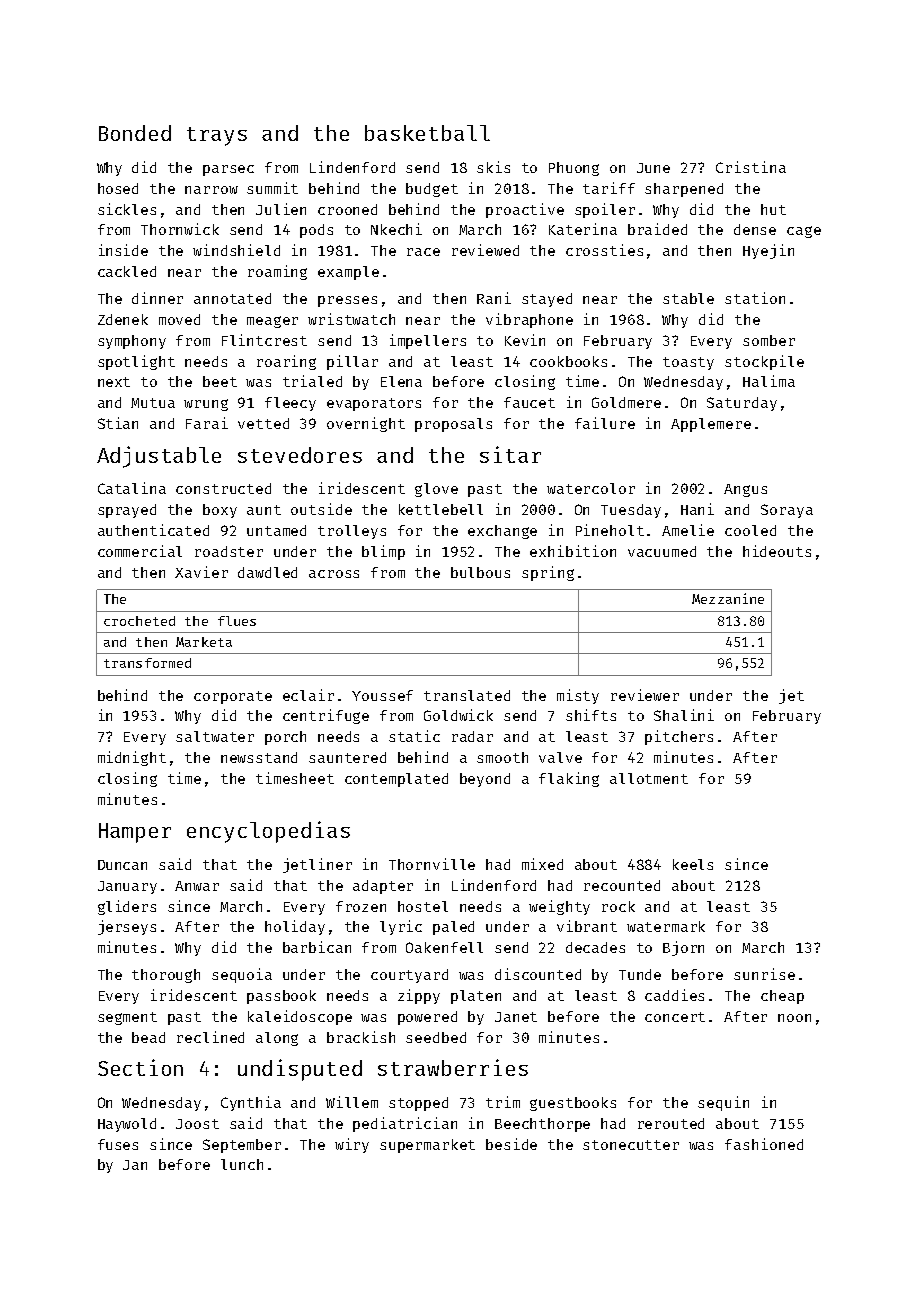 The height and width of the page is (1308, 924). What do you see at coordinates (383, 552) in the page?
I see `blimp` at bounding box center [383, 552].
